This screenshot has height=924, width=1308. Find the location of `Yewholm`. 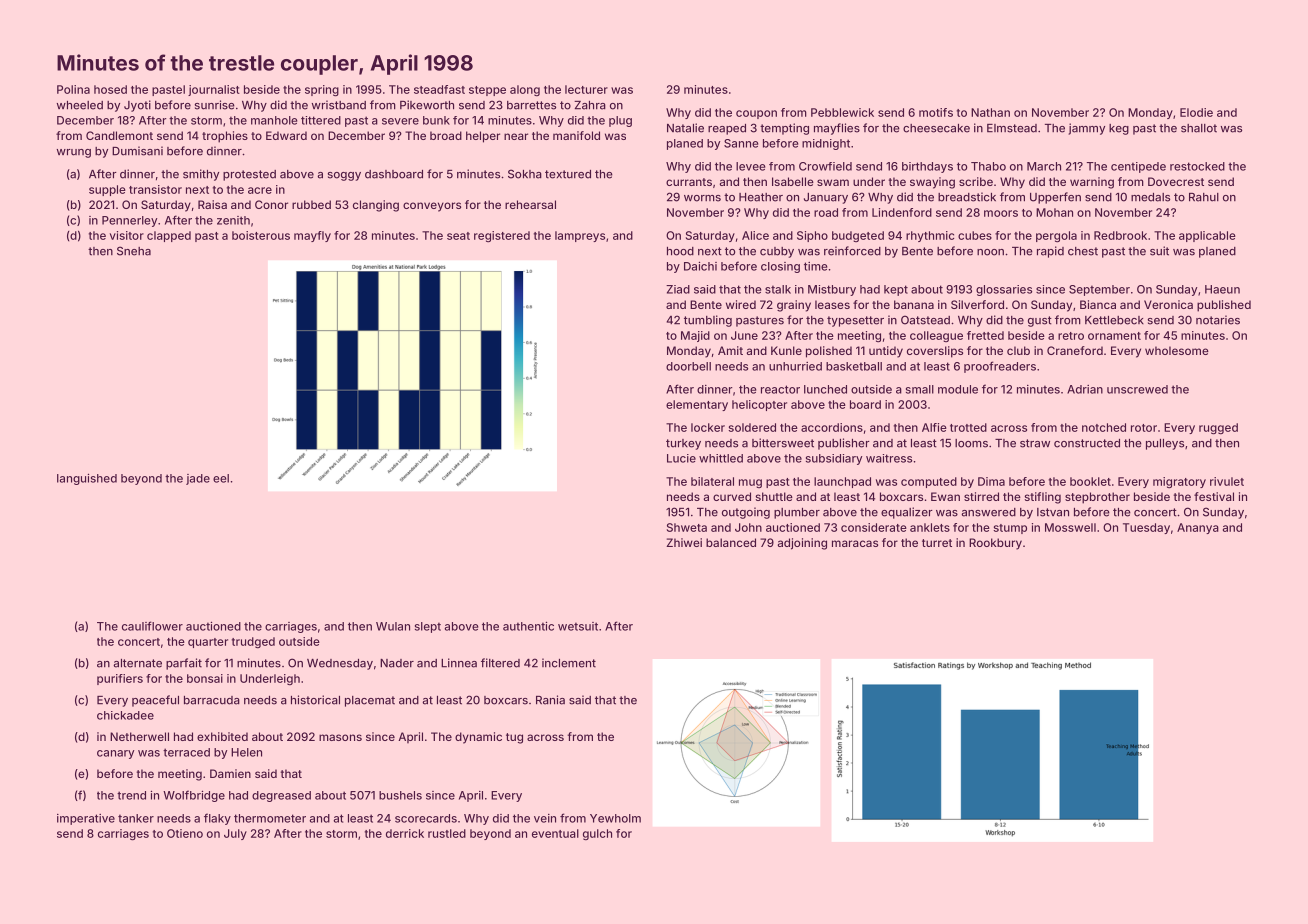

Yewholm is located at coordinates (615, 818).
